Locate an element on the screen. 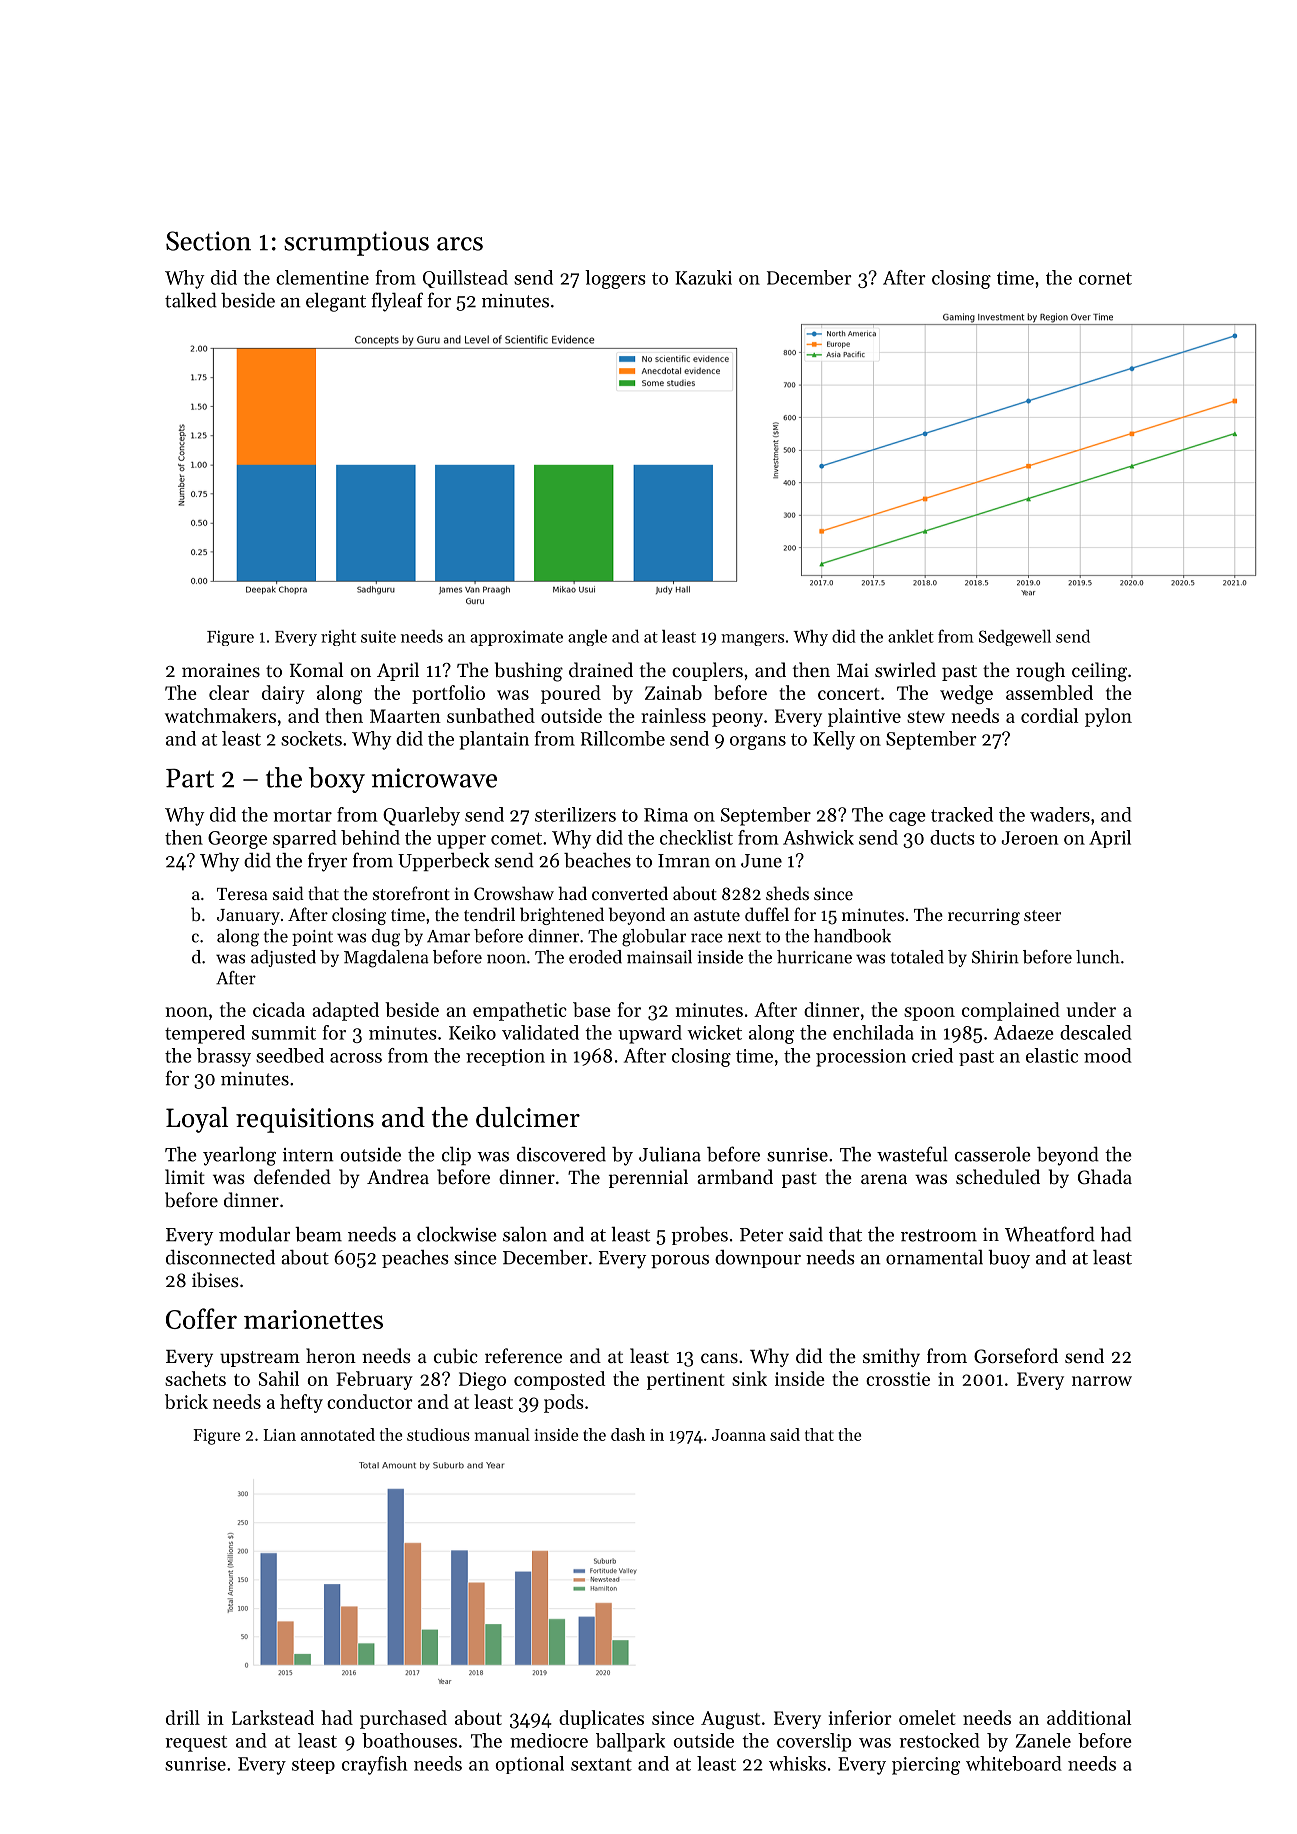 This screenshot has width=1297, height=1834. loggers is located at coordinates (615, 279).
